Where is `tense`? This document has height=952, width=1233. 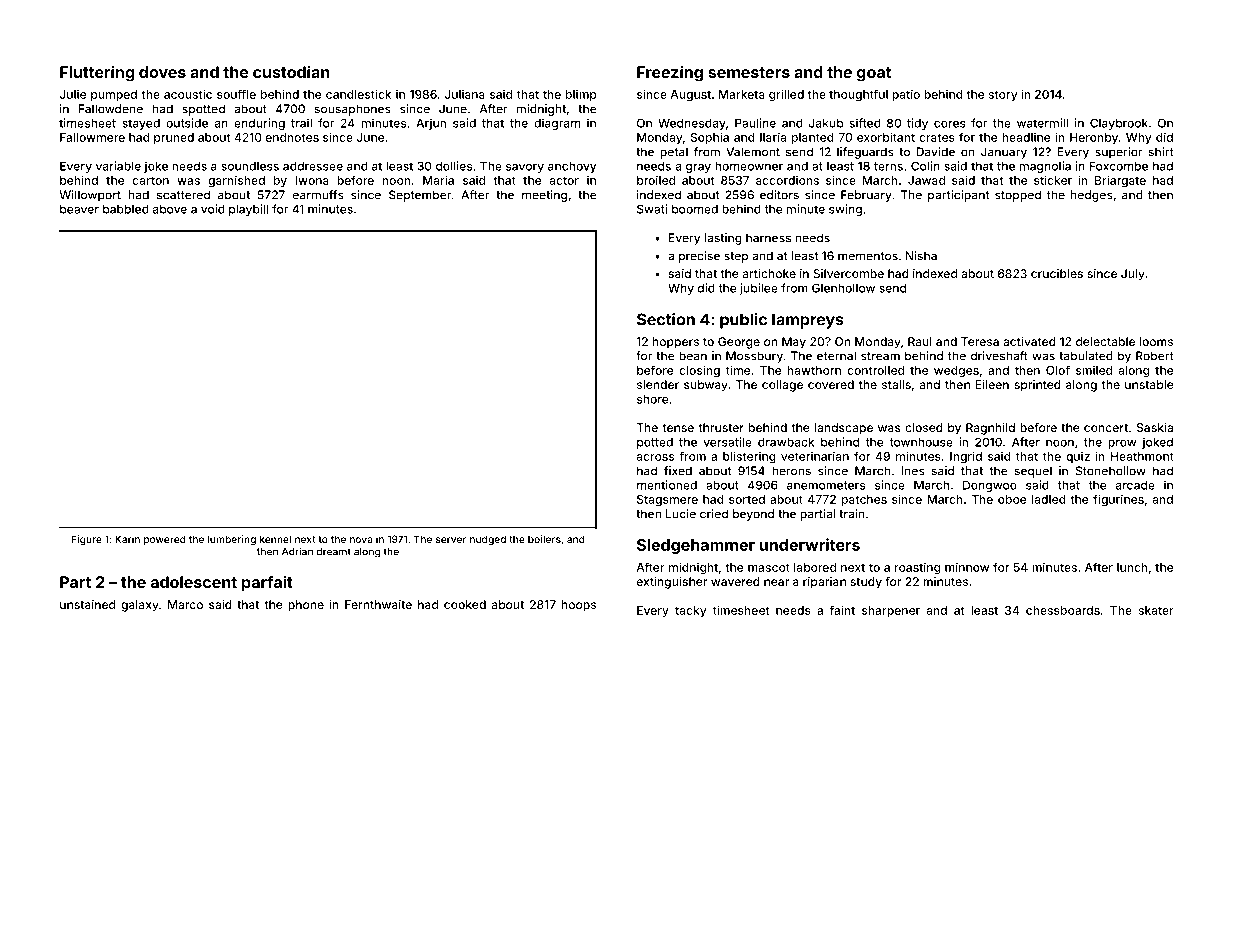 tense is located at coordinates (678, 428).
